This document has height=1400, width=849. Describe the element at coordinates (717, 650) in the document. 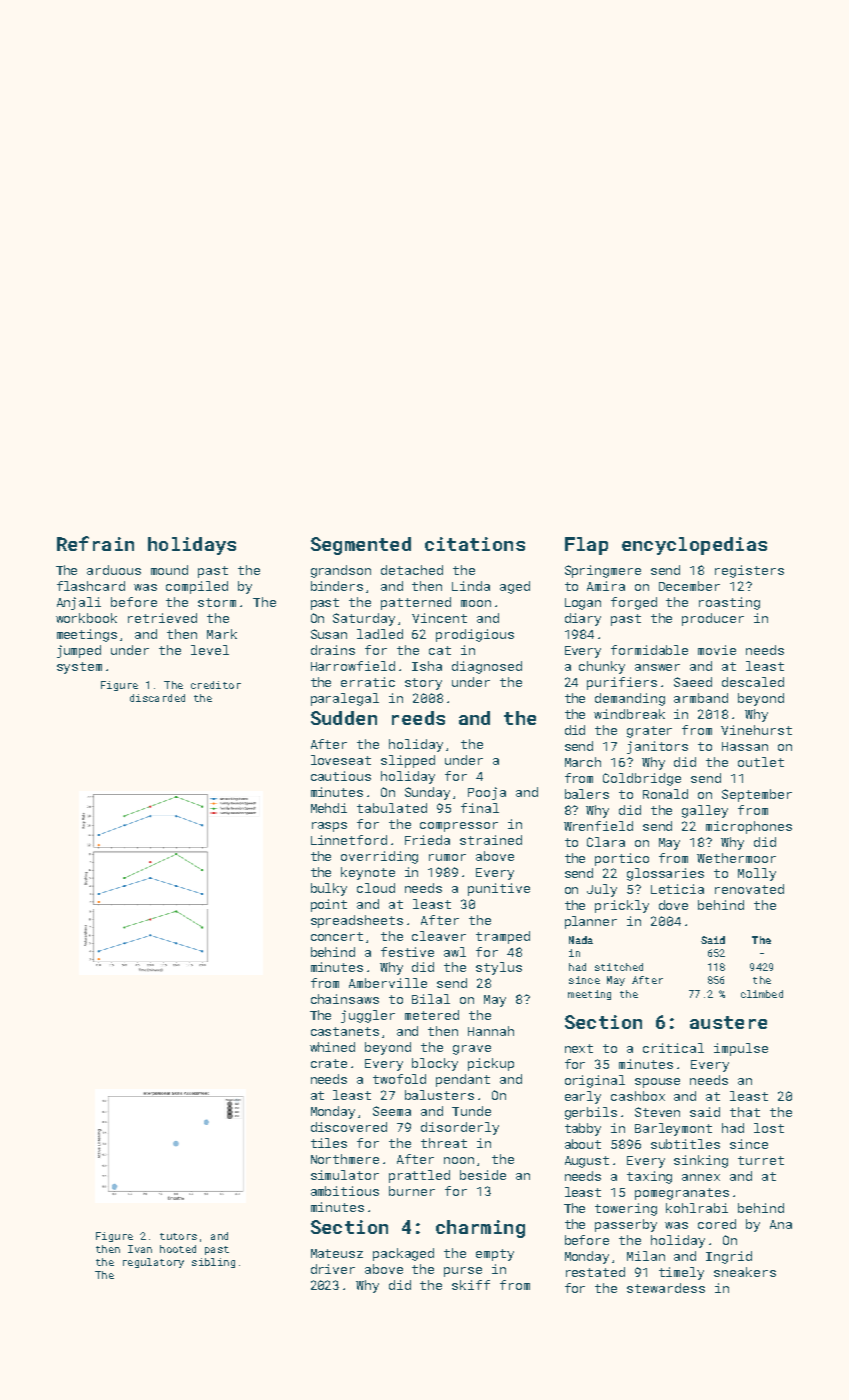

I see `movie` at that location.
